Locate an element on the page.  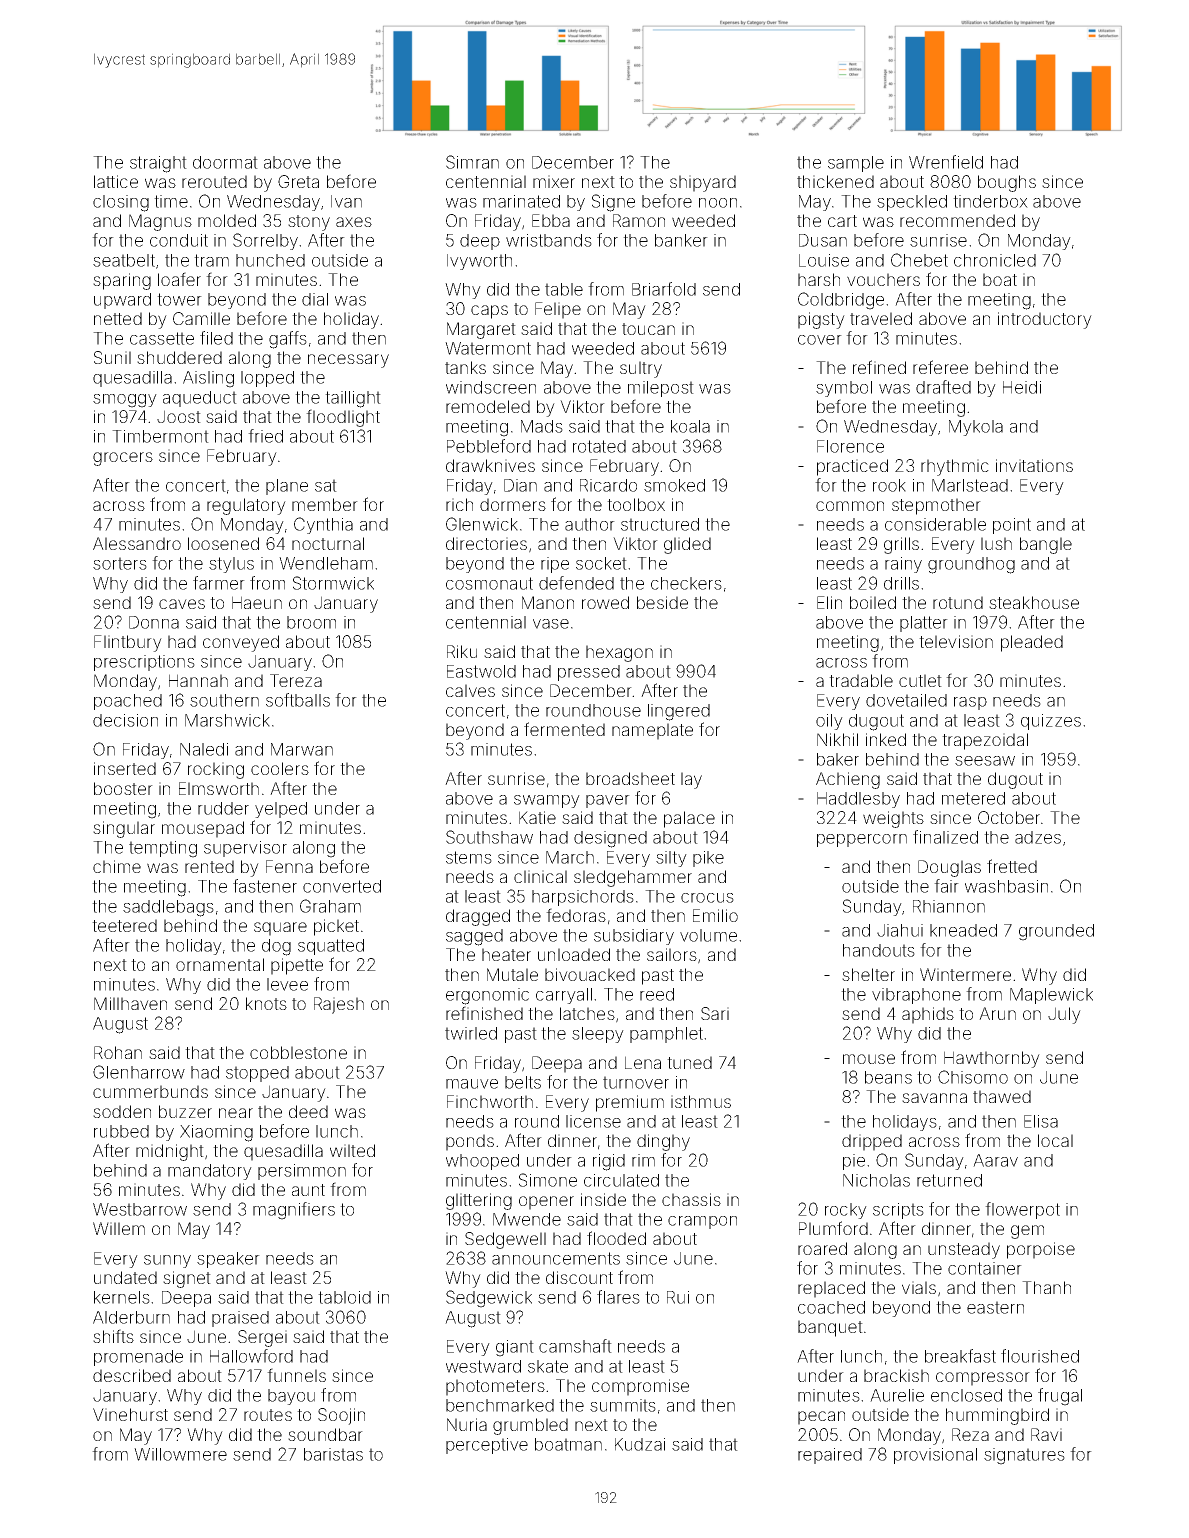
flares is located at coordinates (618, 1297).
